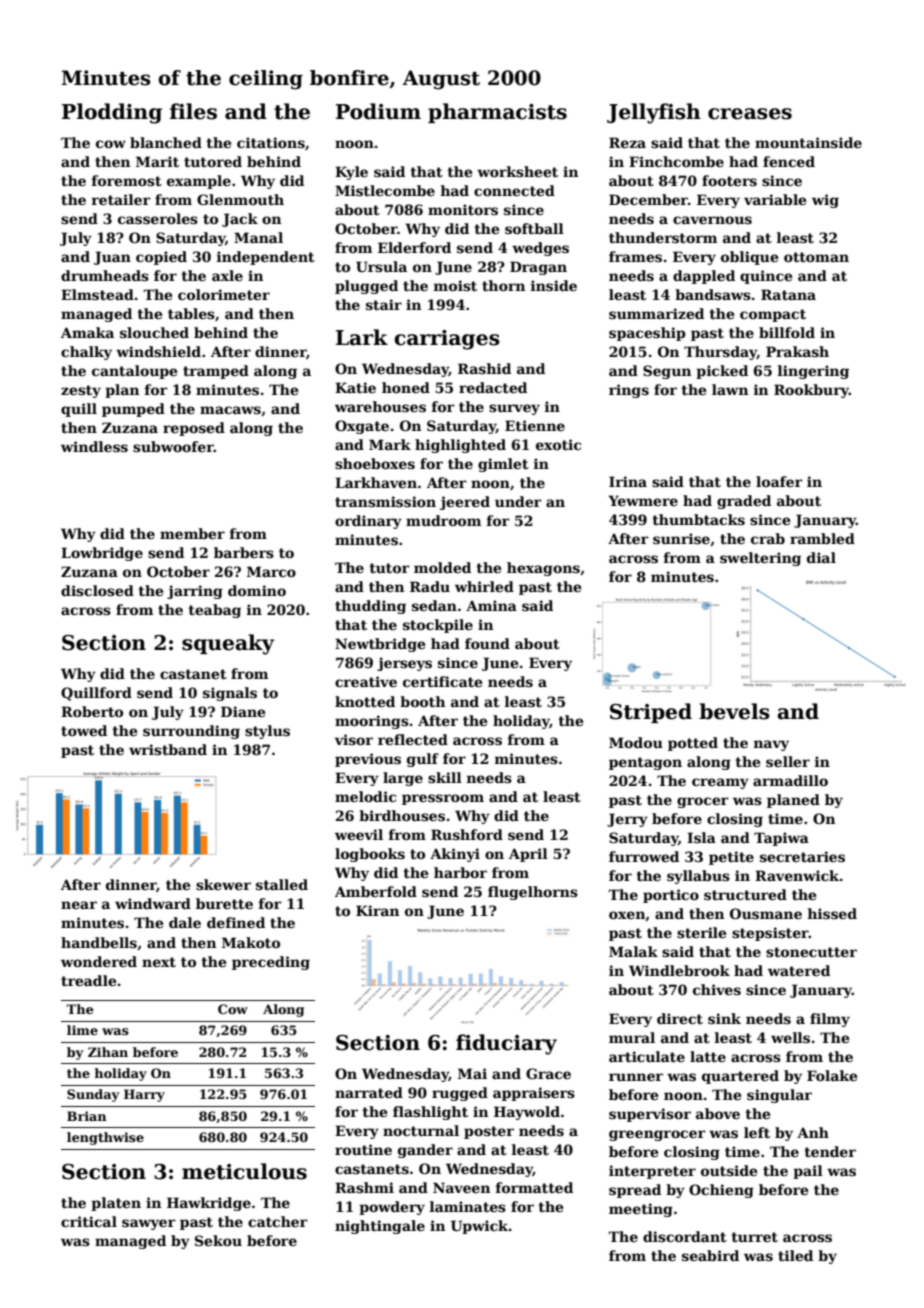  Describe the element at coordinates (760, 559) in the screenshot. I see `sweltering` at that location.
